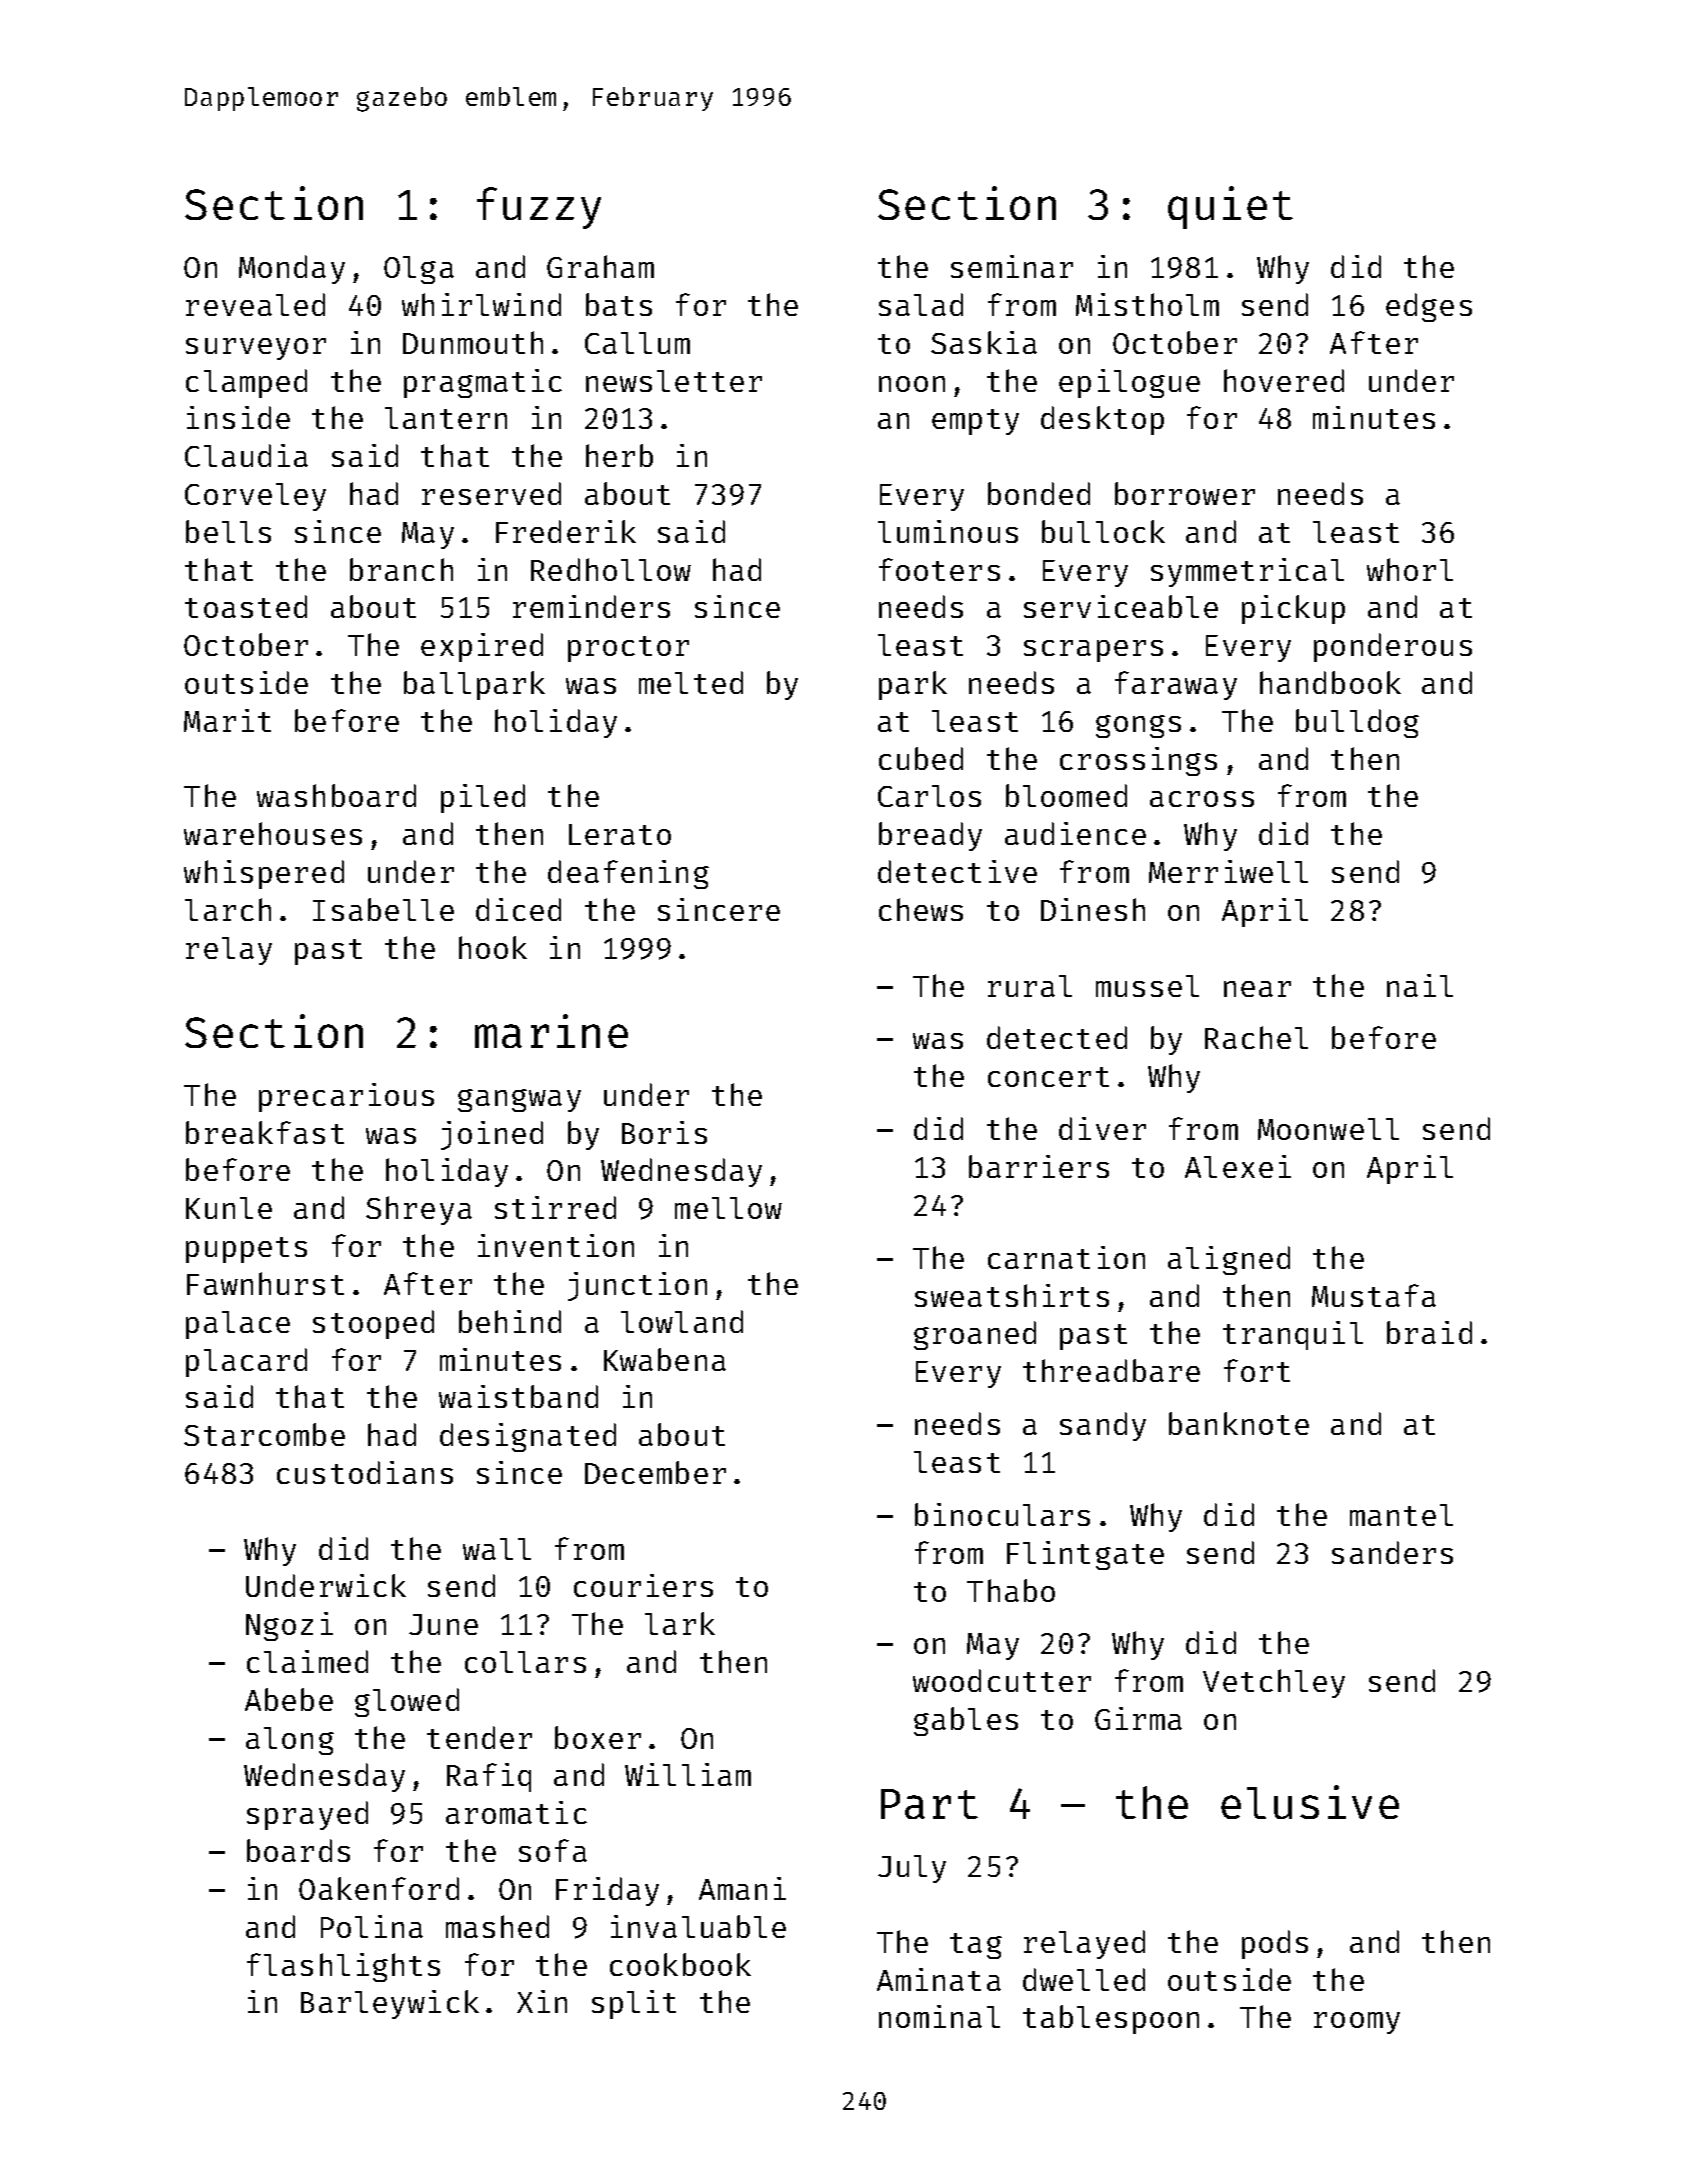 The width and height of the screenshot is (1683, 2178). Describe the element at coordinates (1048, 1077) in the screenshot. I see `concert` at that location.
